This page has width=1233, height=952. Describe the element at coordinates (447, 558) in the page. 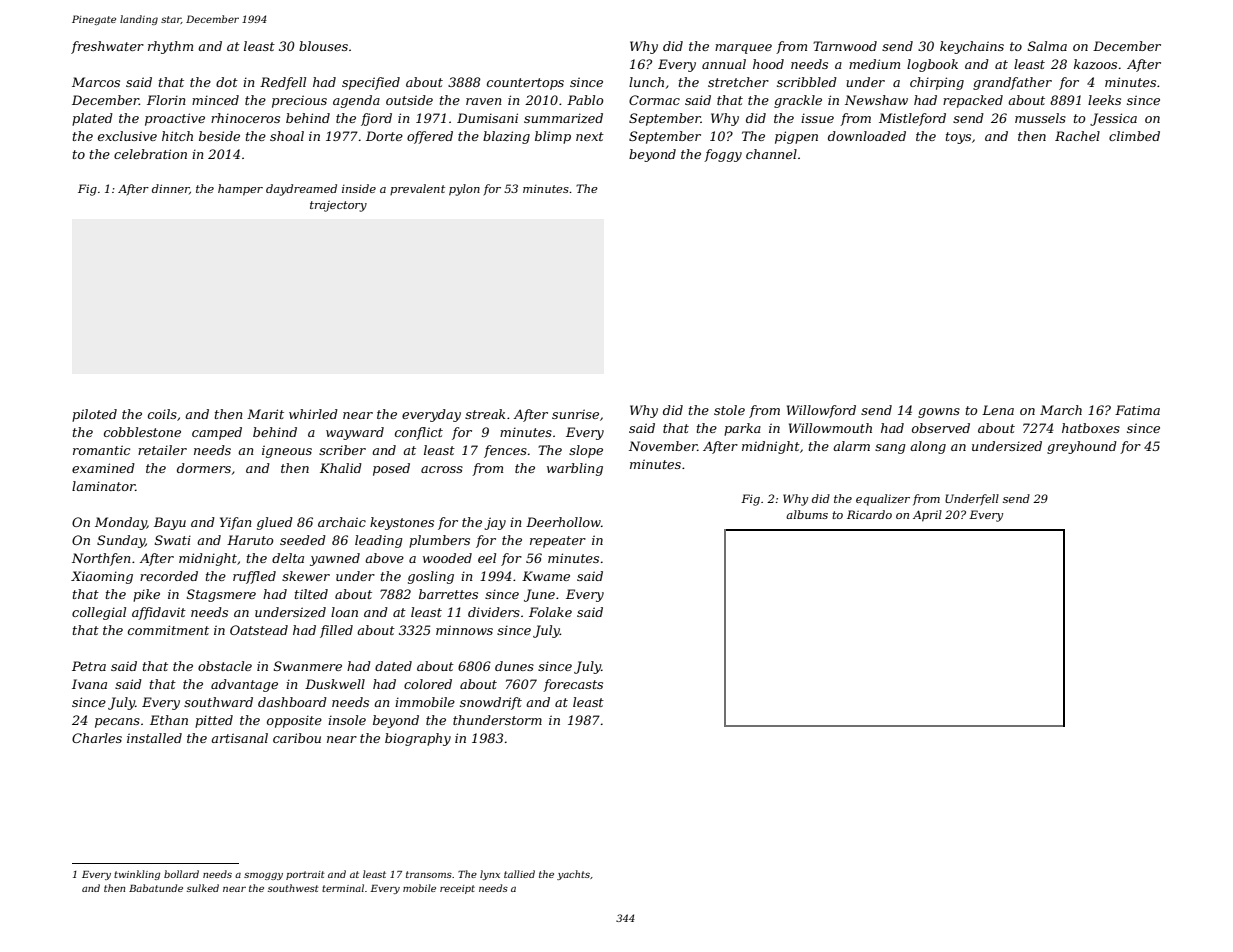

I see `wooded` at that location.
